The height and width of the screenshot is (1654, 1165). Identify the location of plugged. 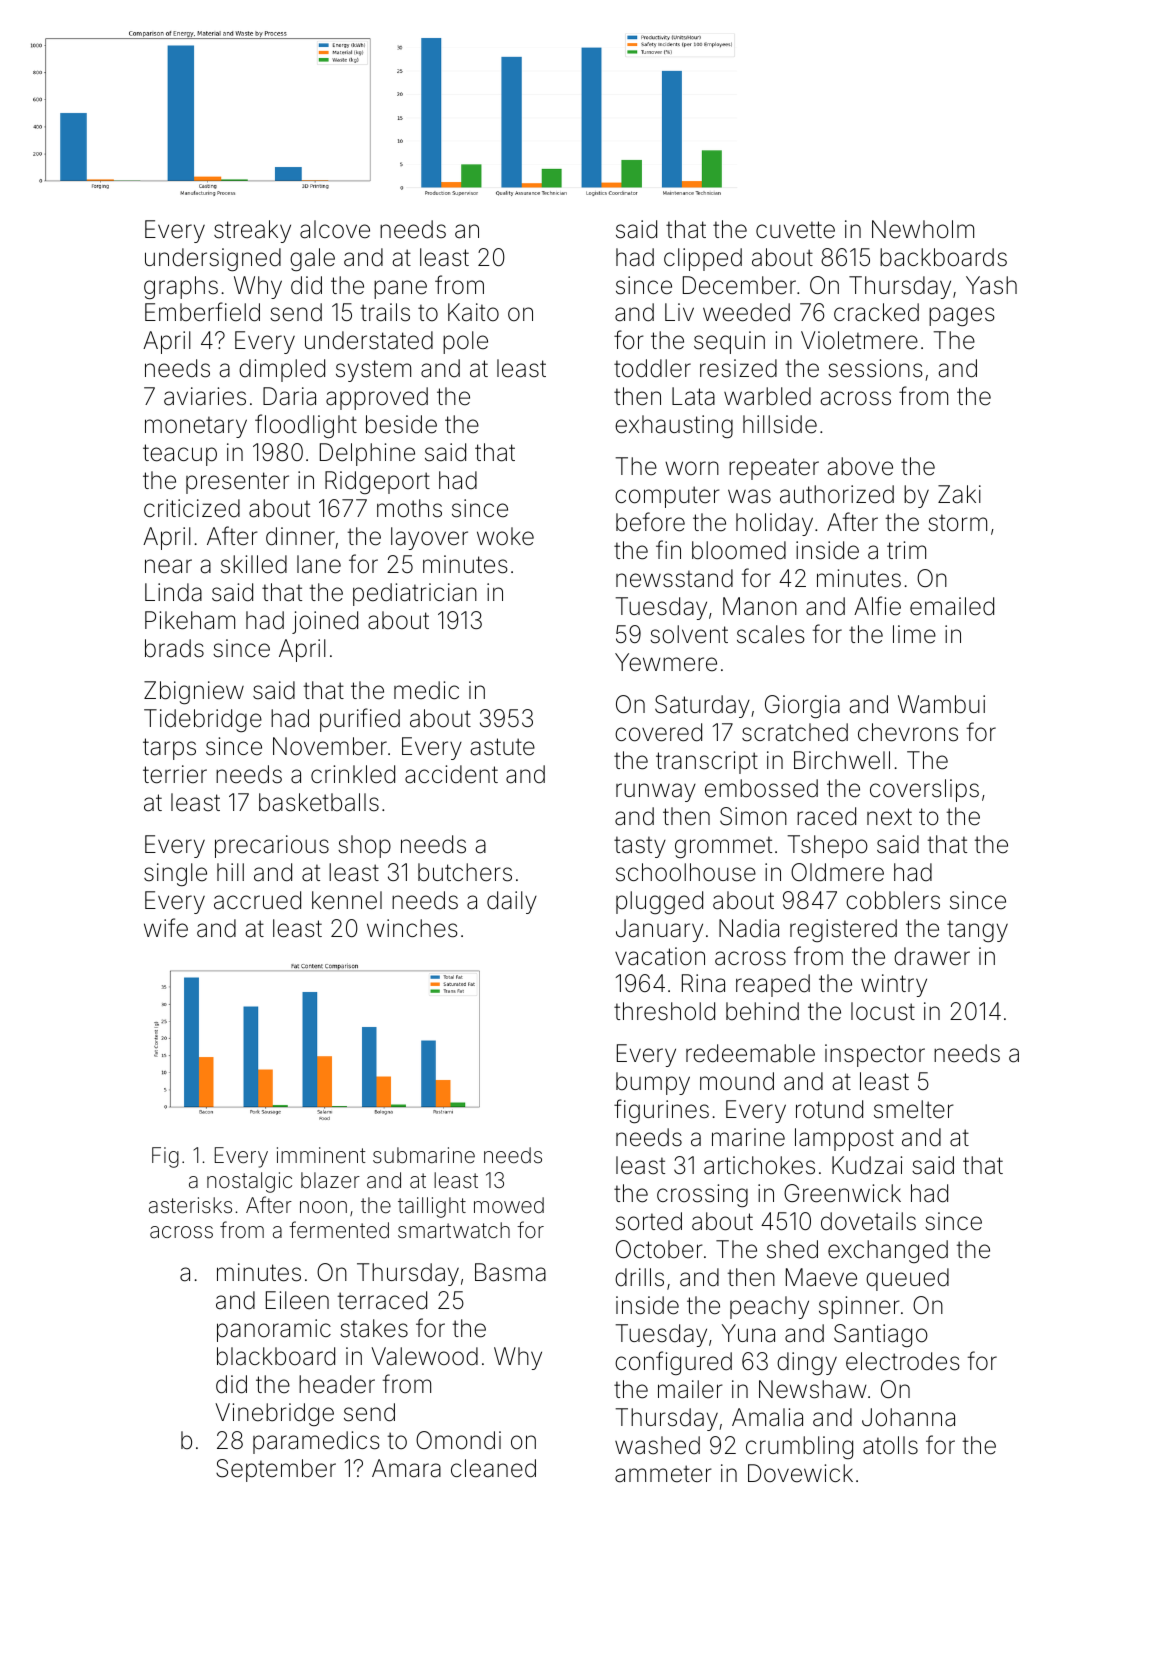
(659, 902).
